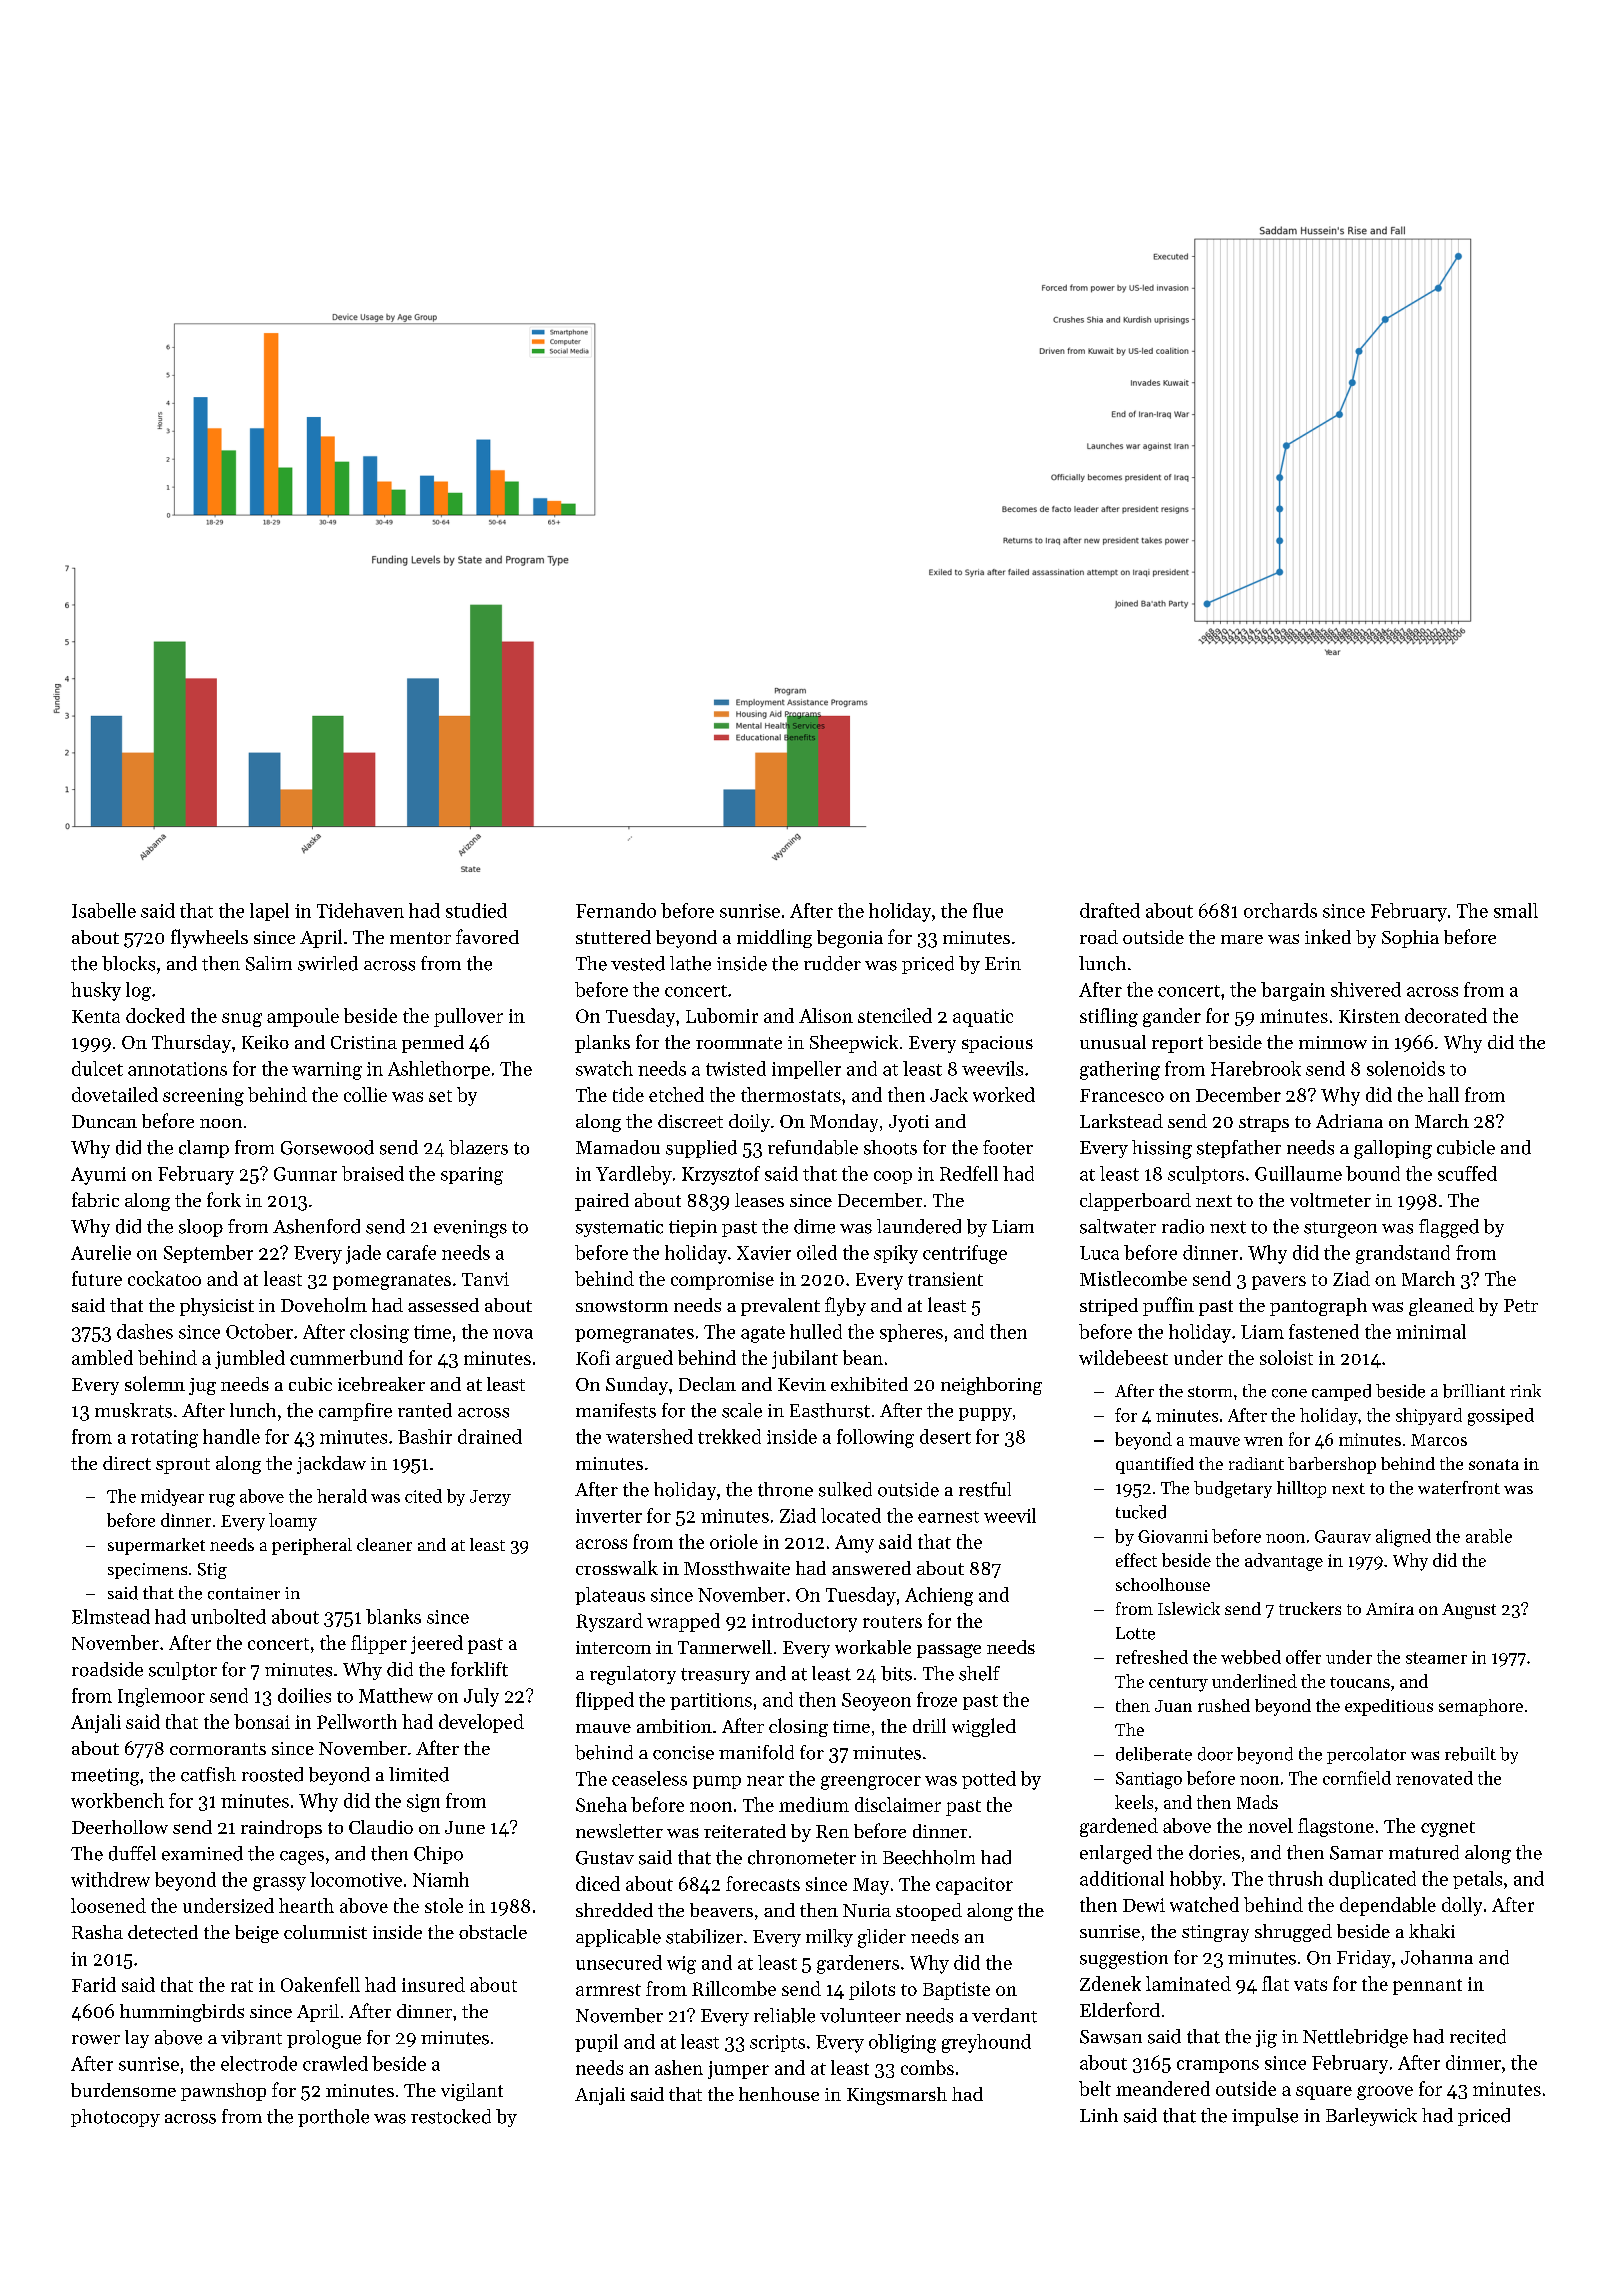 The image size is (1620, 2292). I want to click on jumper, so click(738, 2070).
